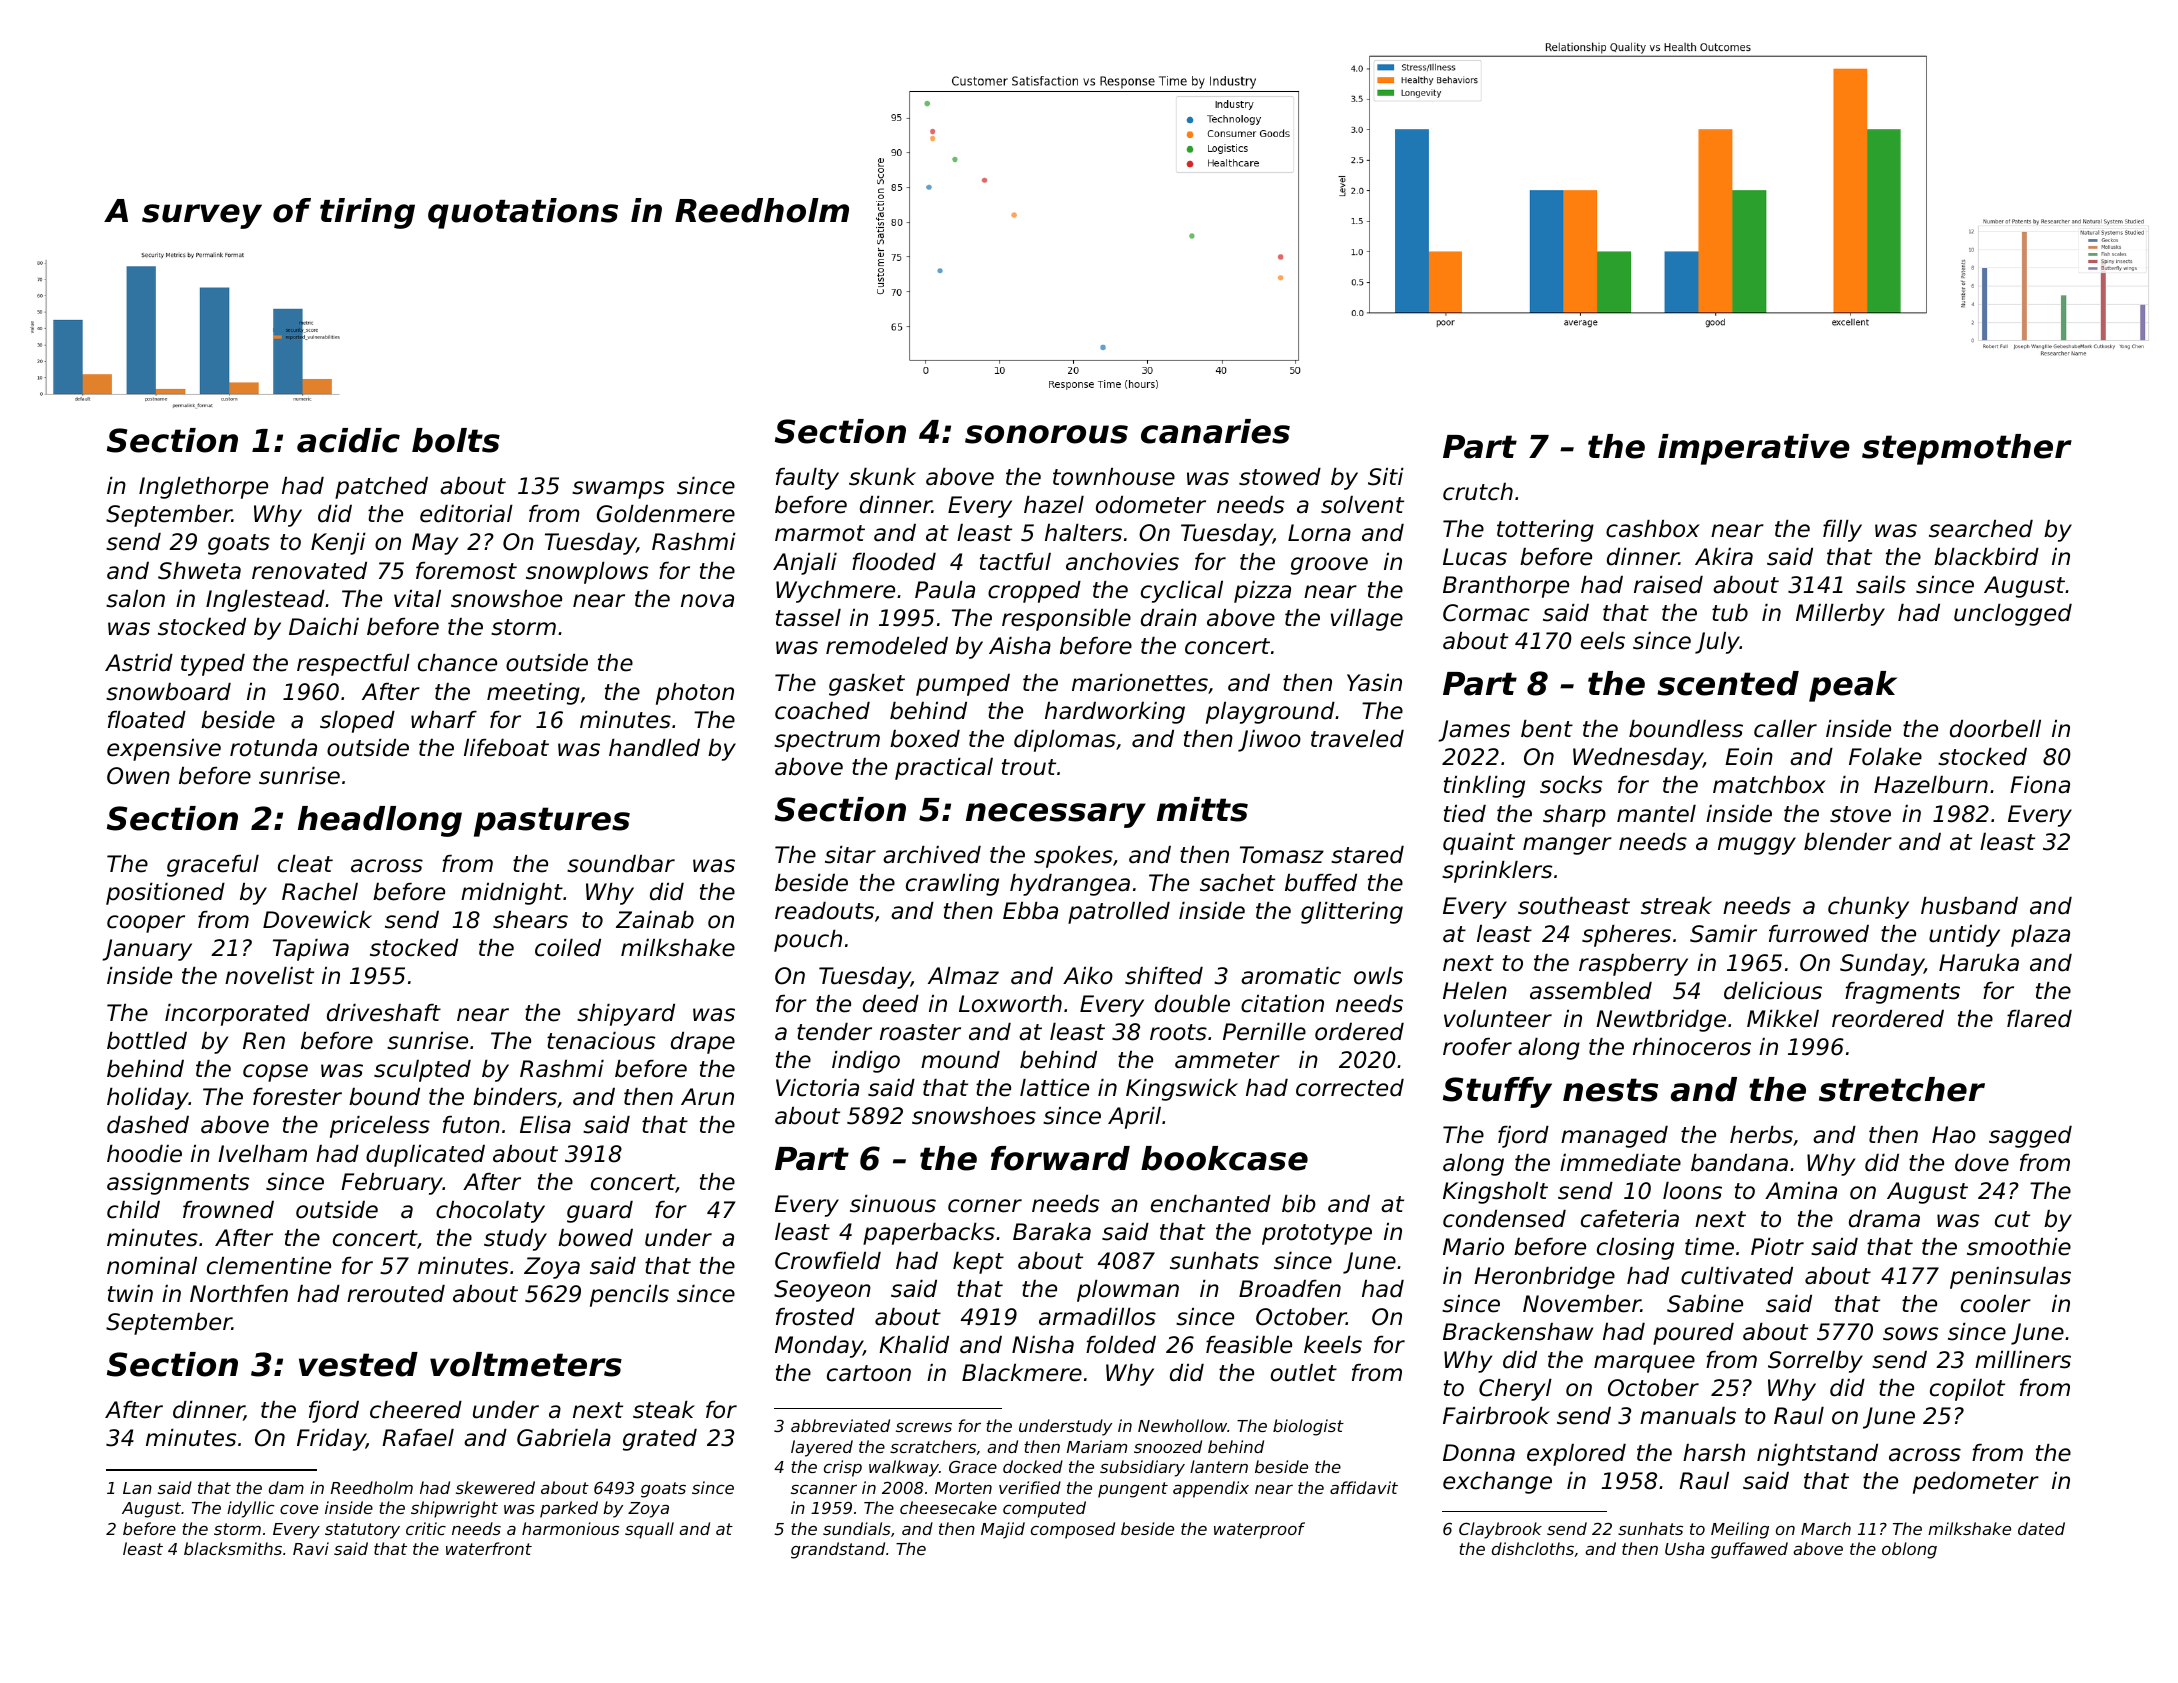  Describe the element at coordinates (233, 1548) in the screenshot. I see `blacksmiths` at that location.
